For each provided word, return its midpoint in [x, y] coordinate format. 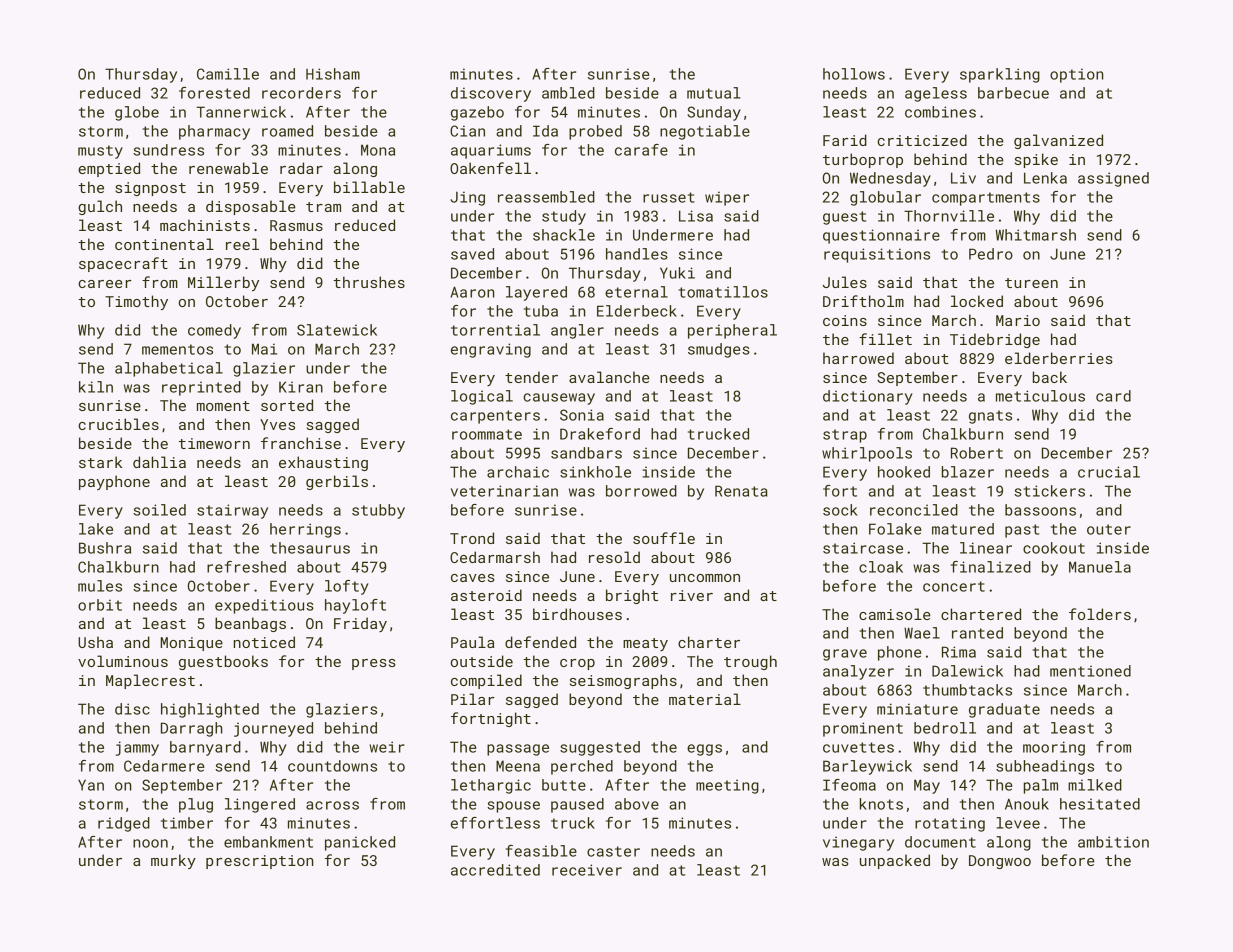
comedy [214, 331]
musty [100, 152]
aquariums [491, 151]
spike [1036, 160]
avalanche [609, 377]
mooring [1054, 748]
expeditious [264, 606]
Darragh [192, 729]
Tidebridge [995, 340]
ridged [124, 824]
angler [577, 331]
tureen [1031, 283]
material [705, 699]
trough [750, 662]
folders [1100, 614]
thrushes [369, 282]
